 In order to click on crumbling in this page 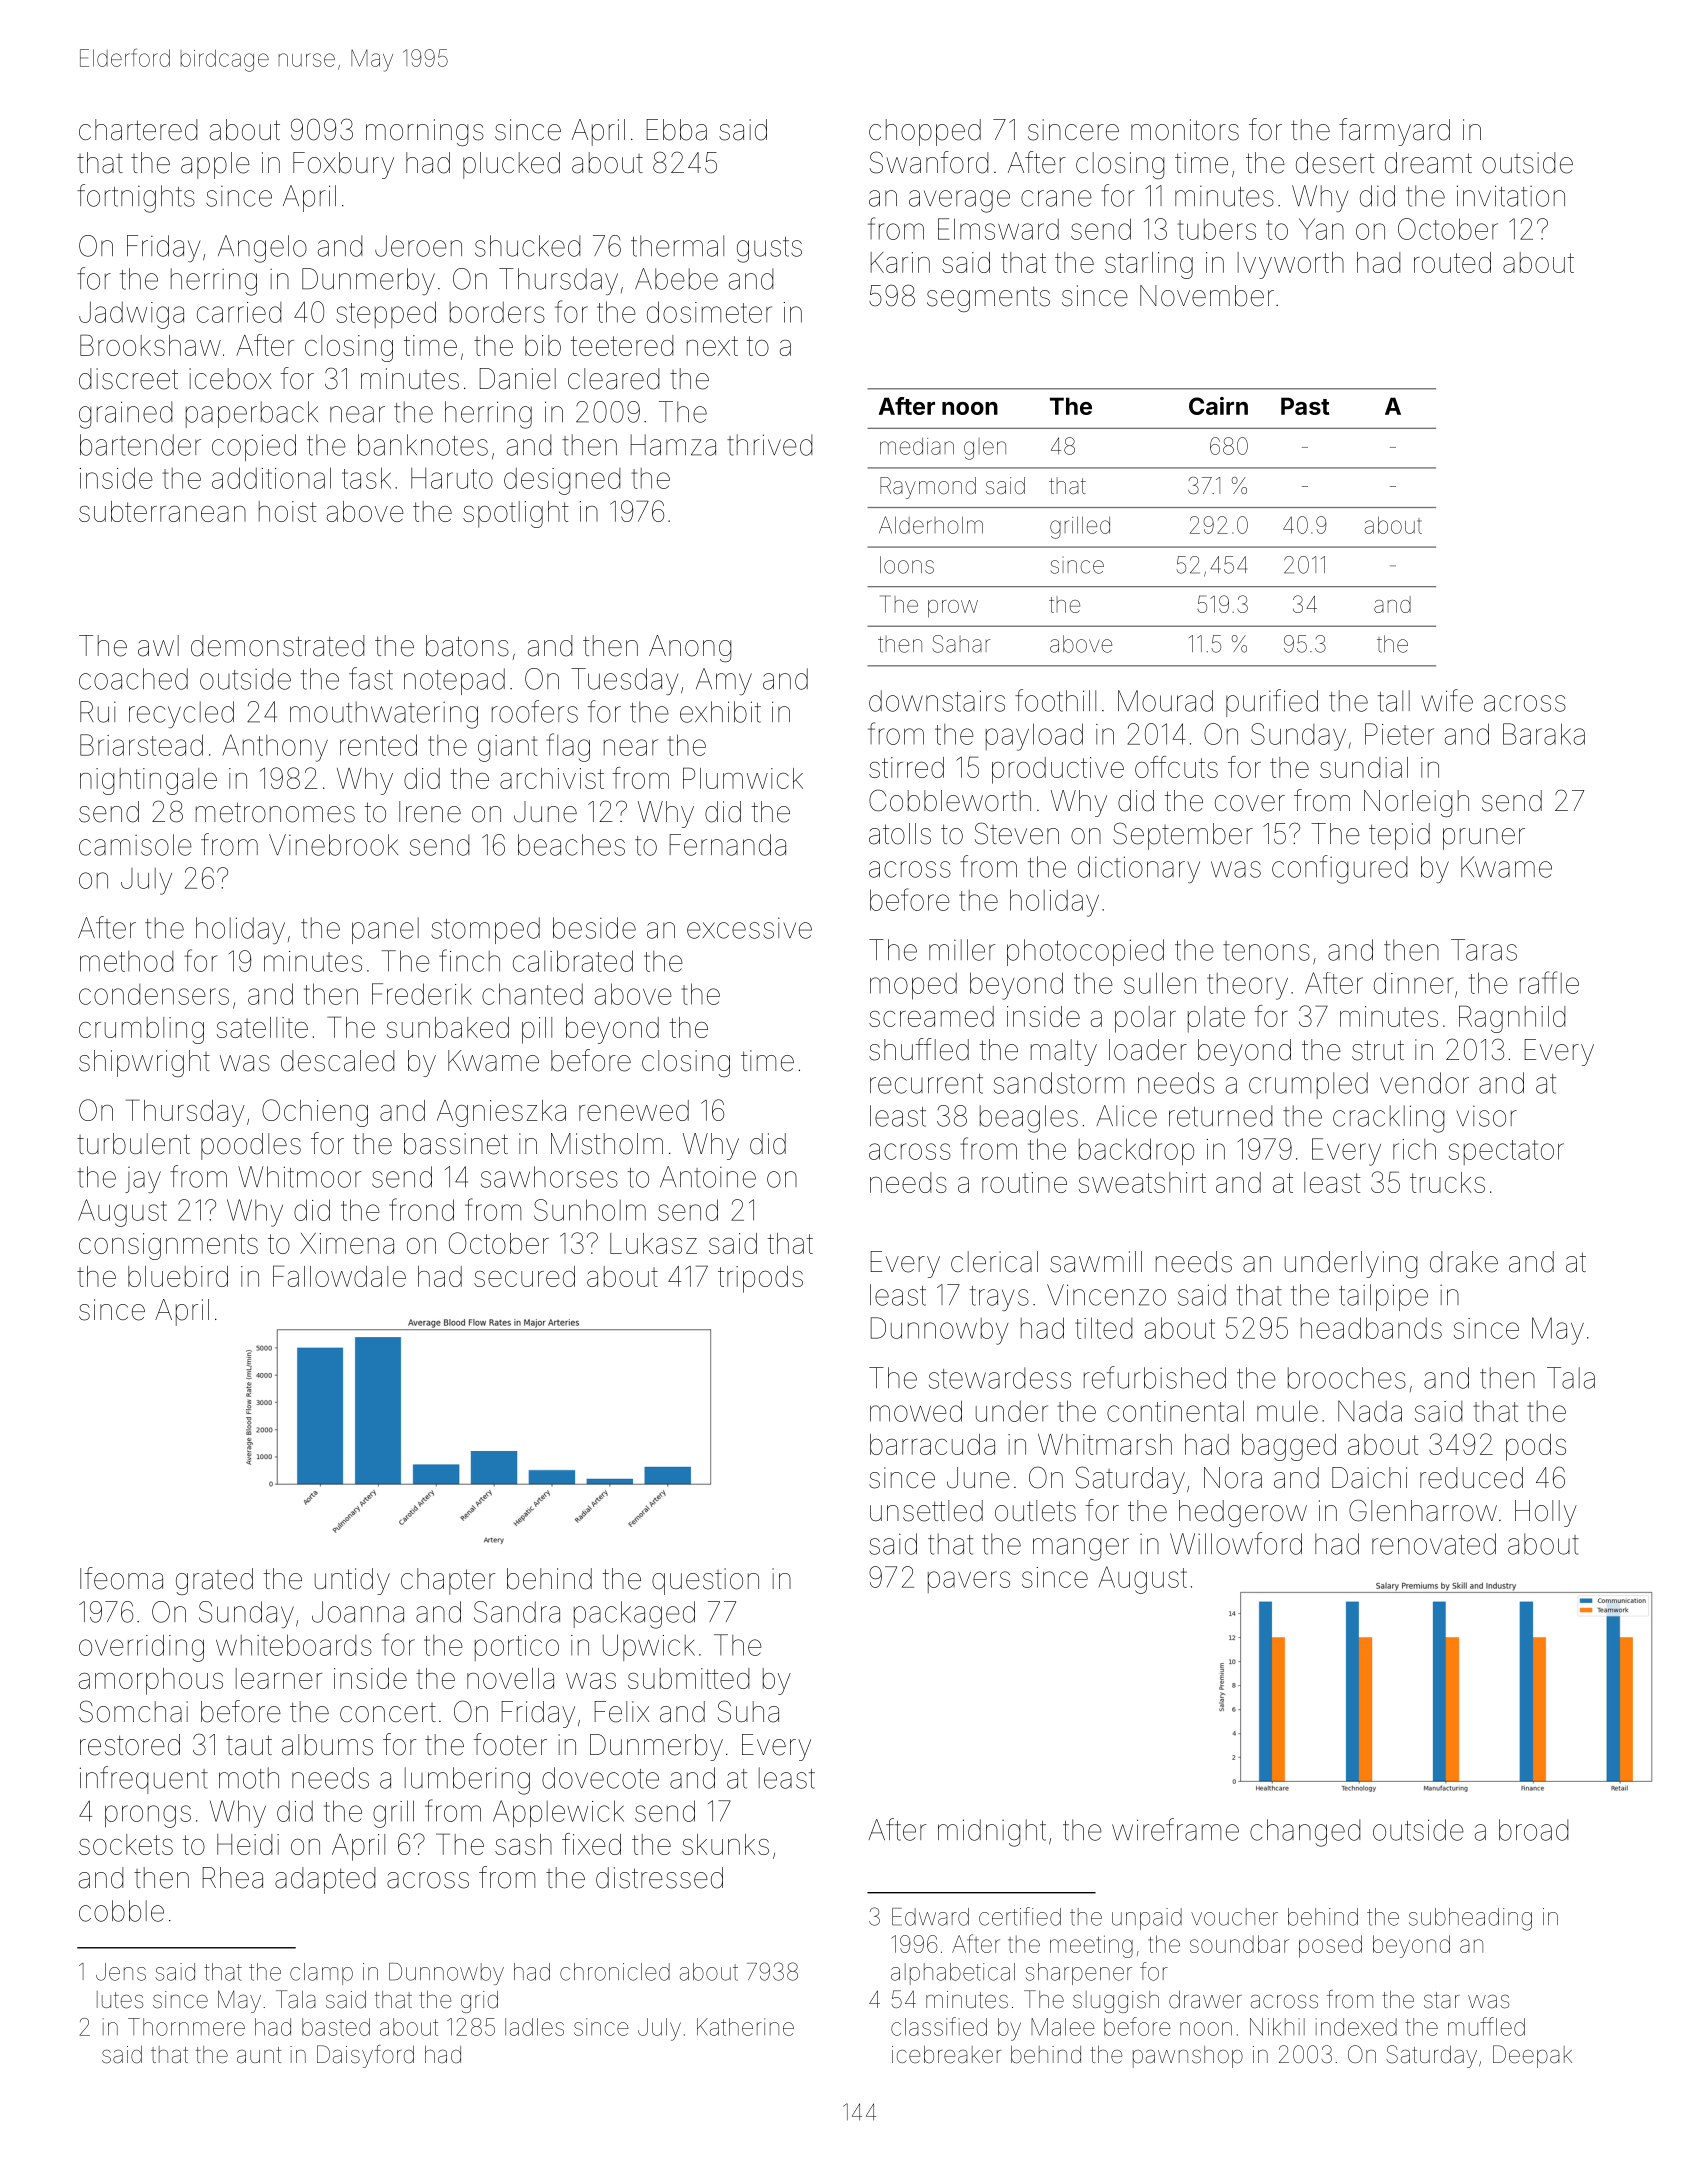, I will do `click(141, 1030)`.
